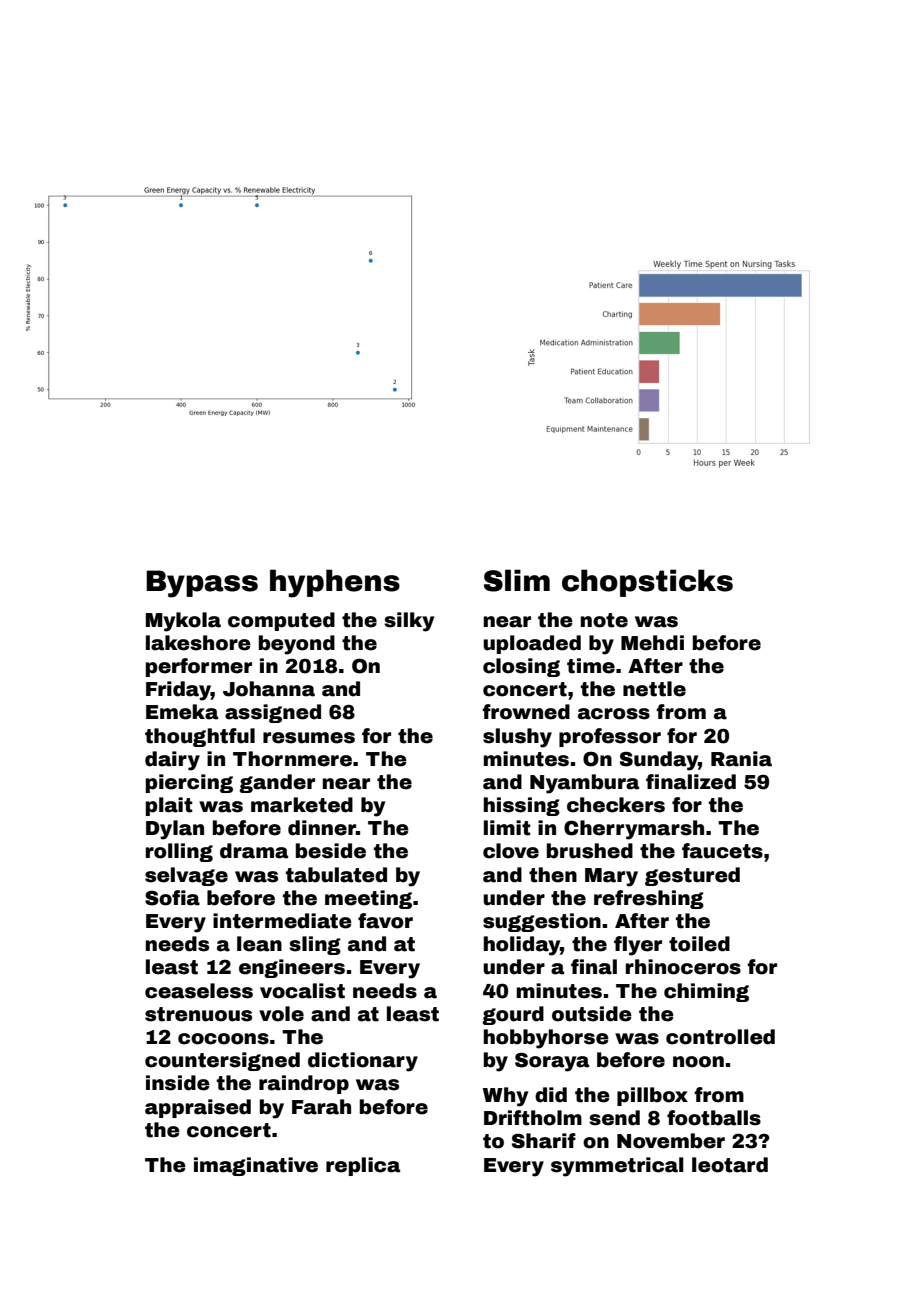  I want to click on clove, so click(511, 851).
